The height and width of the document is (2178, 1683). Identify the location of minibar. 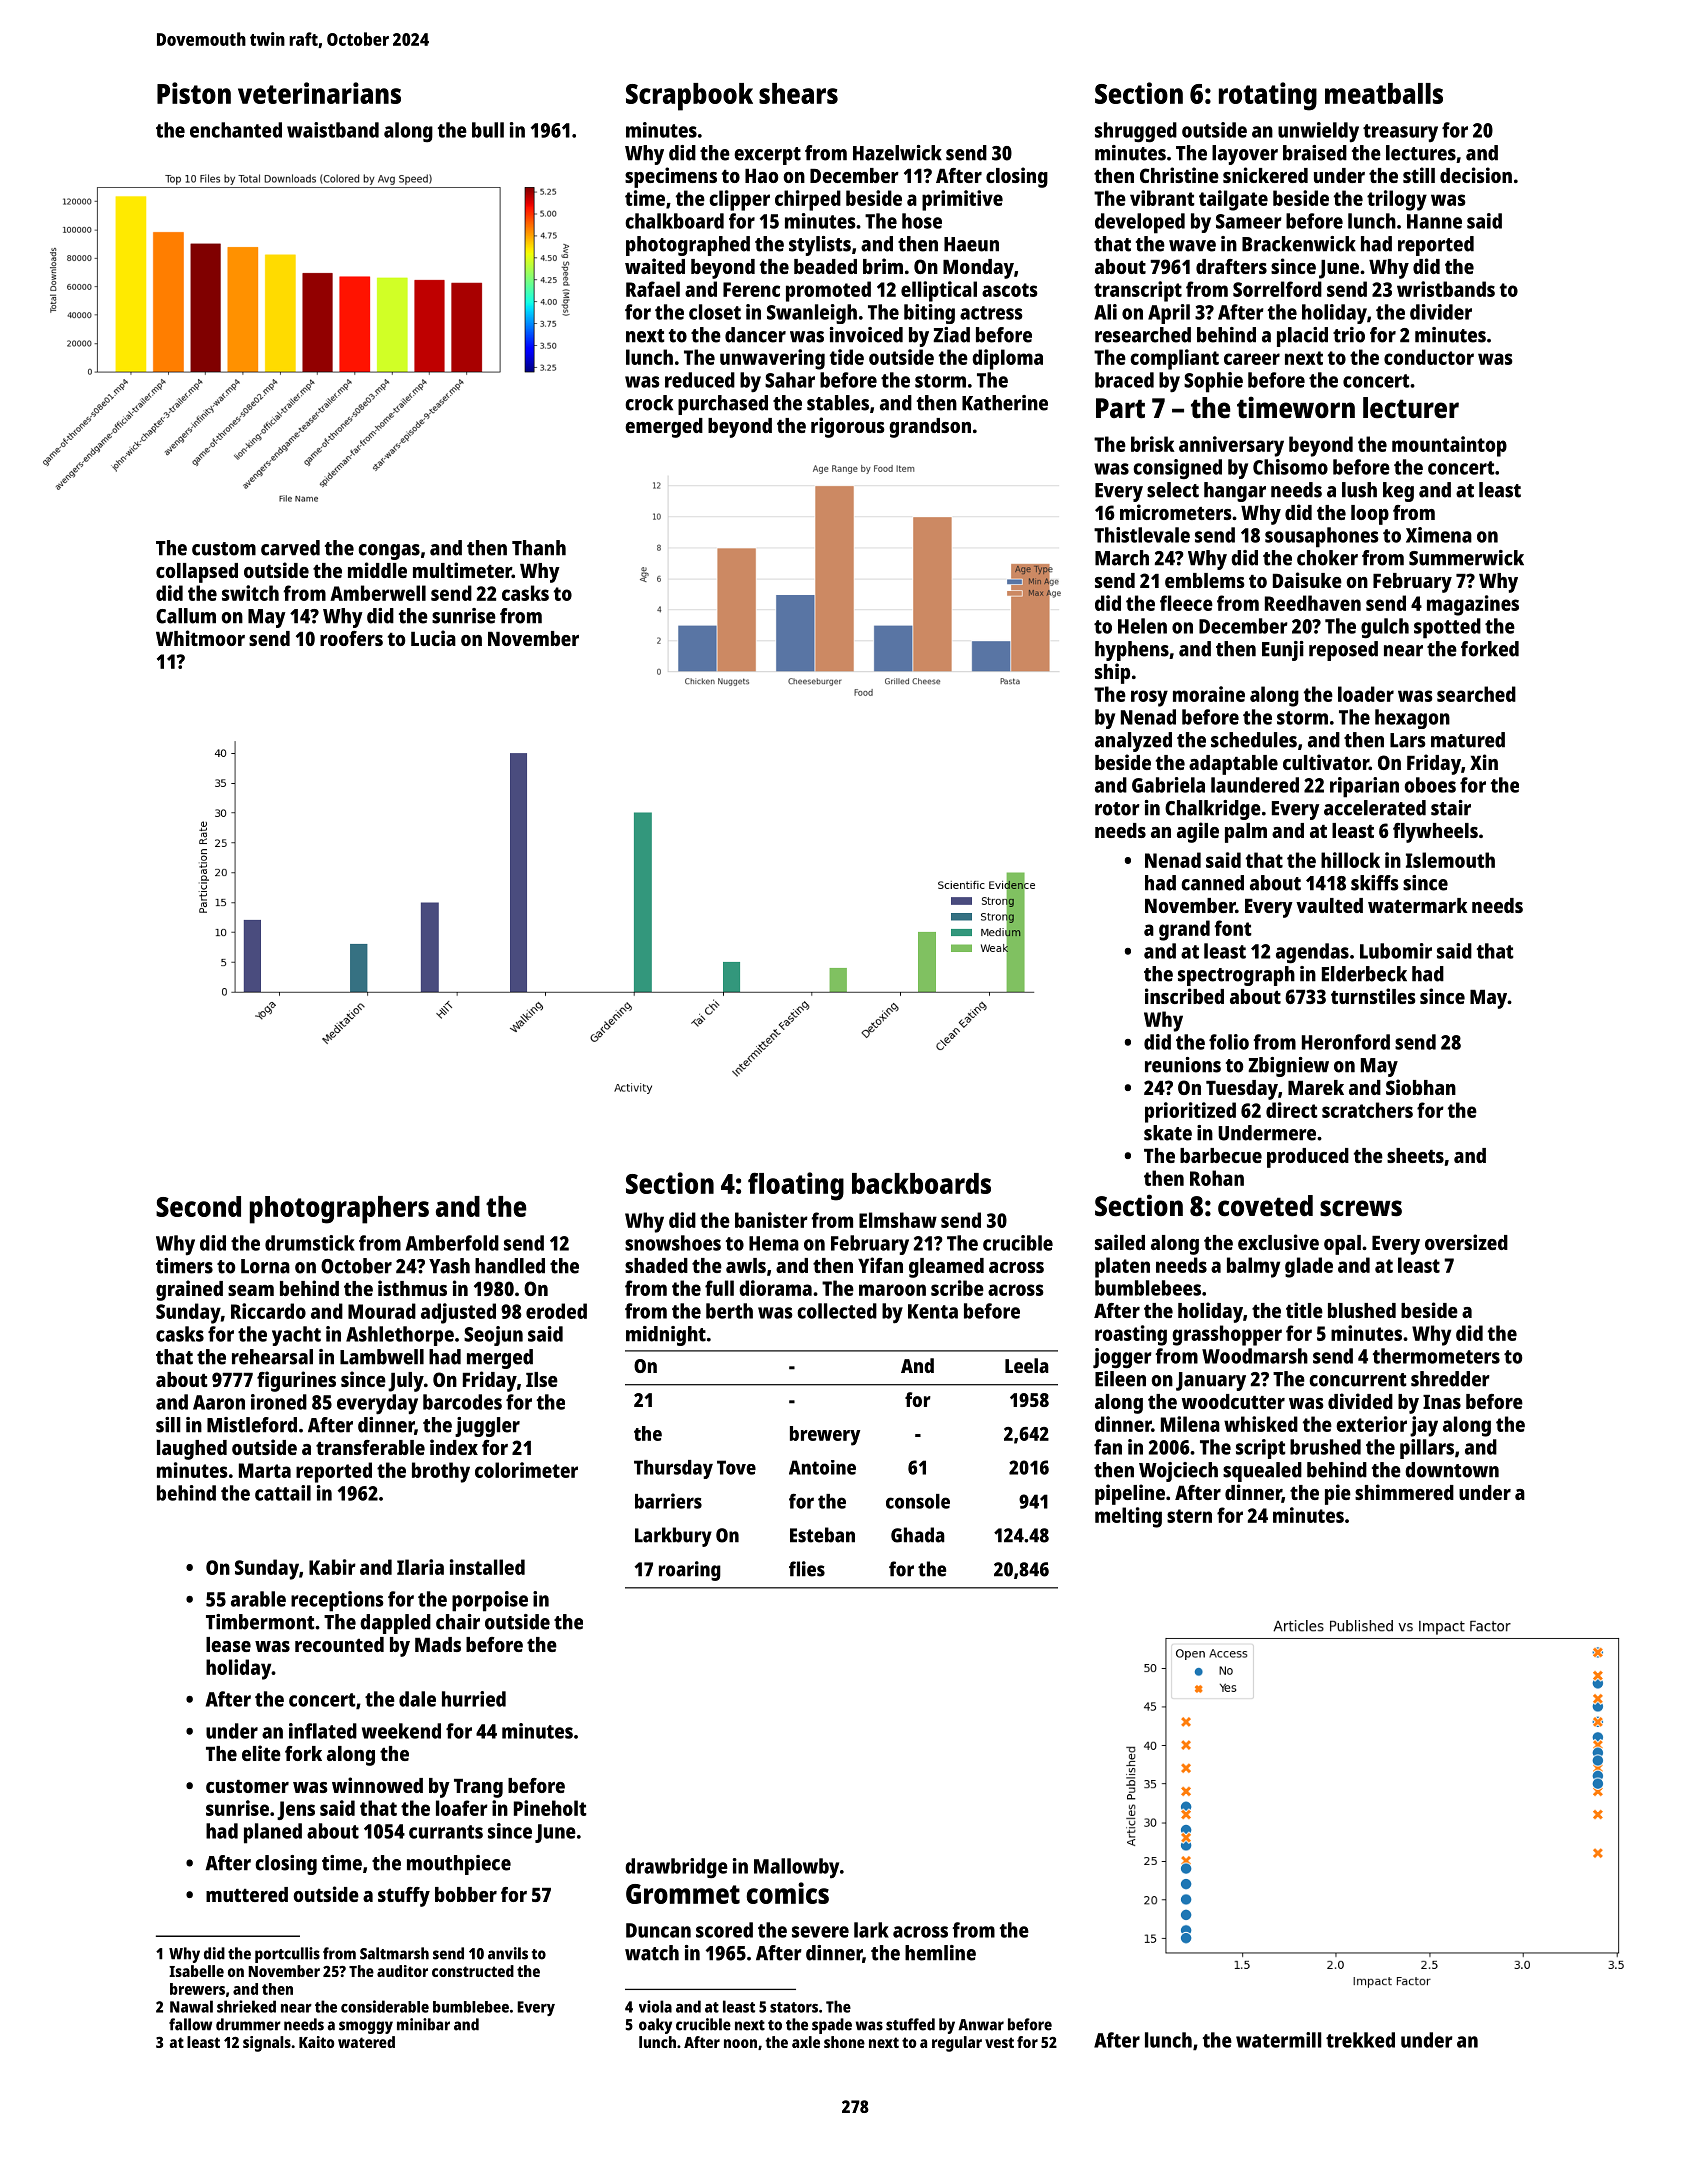
(423, 2024).
